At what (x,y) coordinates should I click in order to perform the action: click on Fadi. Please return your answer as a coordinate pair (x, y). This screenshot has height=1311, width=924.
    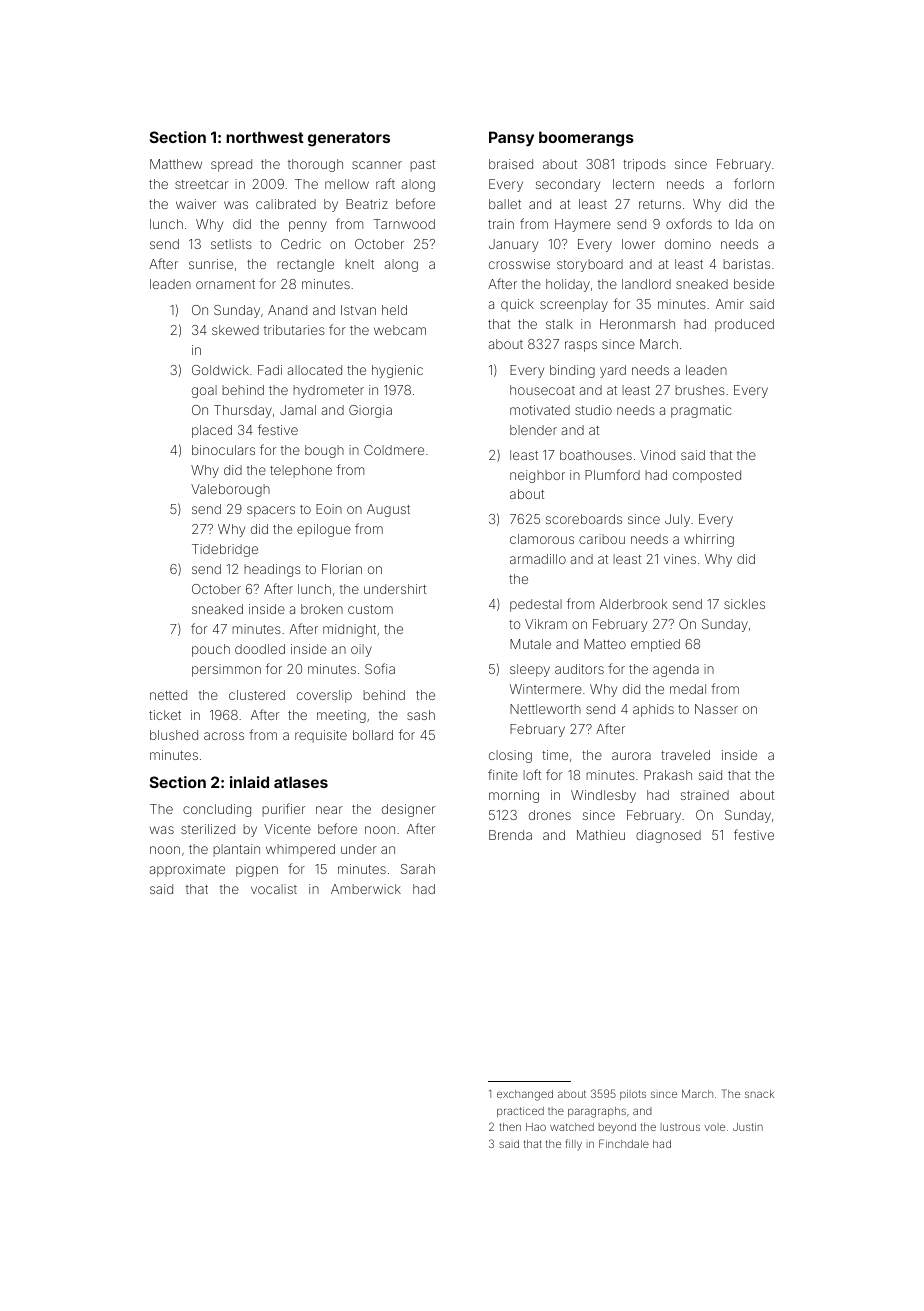
    Looking at the image, I should click on (270, 370).
